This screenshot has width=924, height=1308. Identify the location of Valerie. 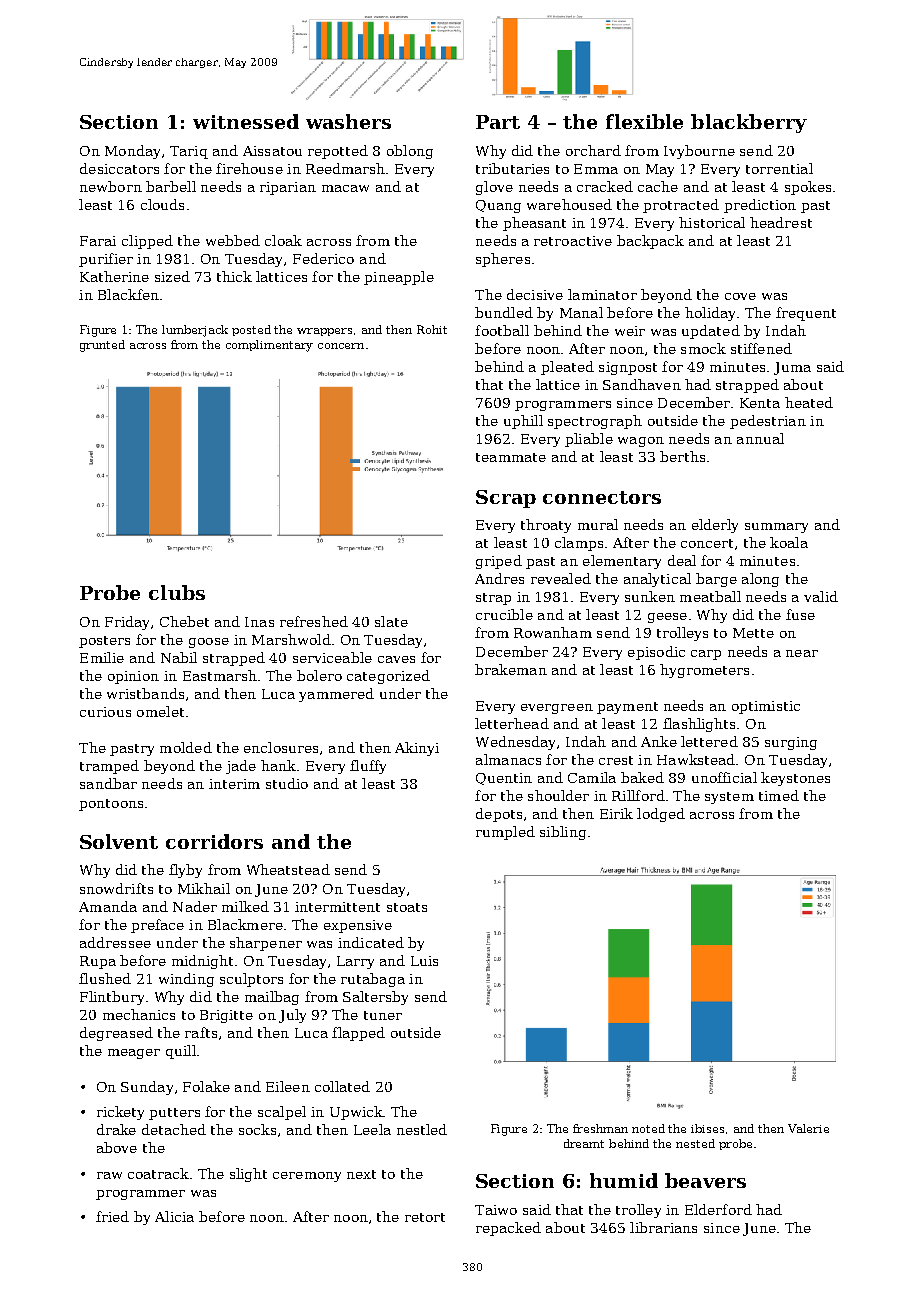
(808, 1128).
